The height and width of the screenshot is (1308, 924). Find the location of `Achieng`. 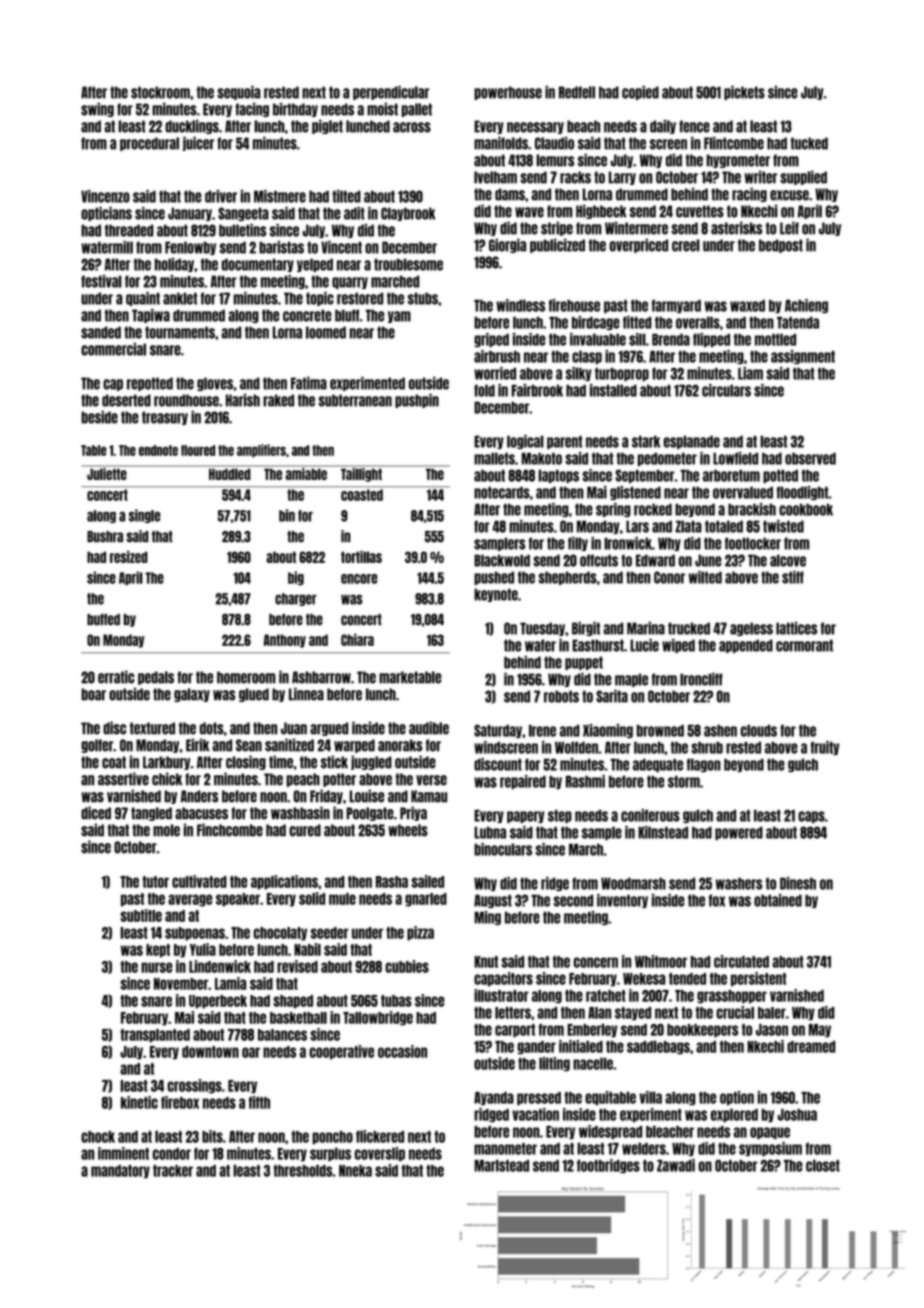

Achieng is located at coordinates (806, 306).
